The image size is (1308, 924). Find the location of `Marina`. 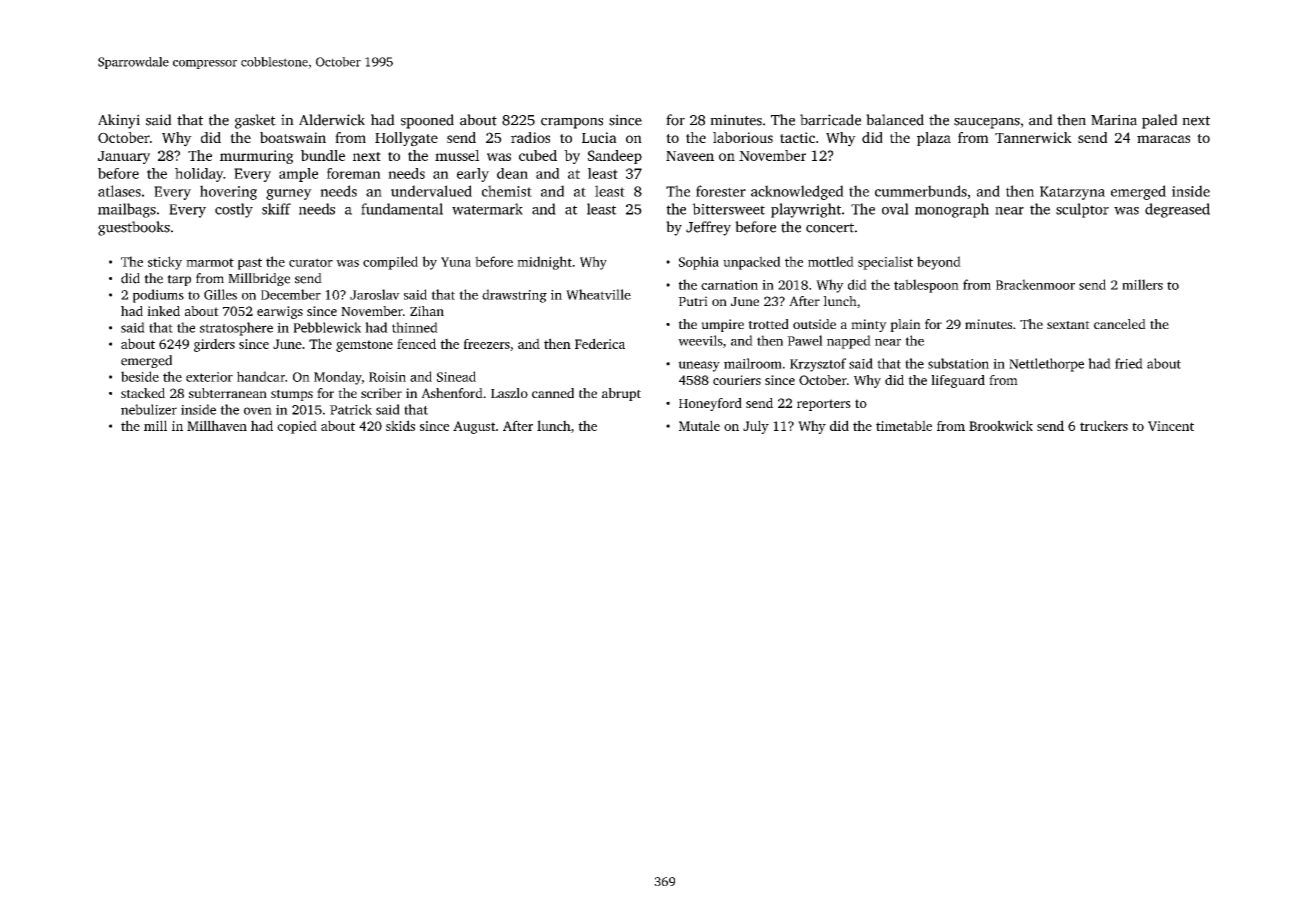

Marina is located at coordinates (1114, 120).
